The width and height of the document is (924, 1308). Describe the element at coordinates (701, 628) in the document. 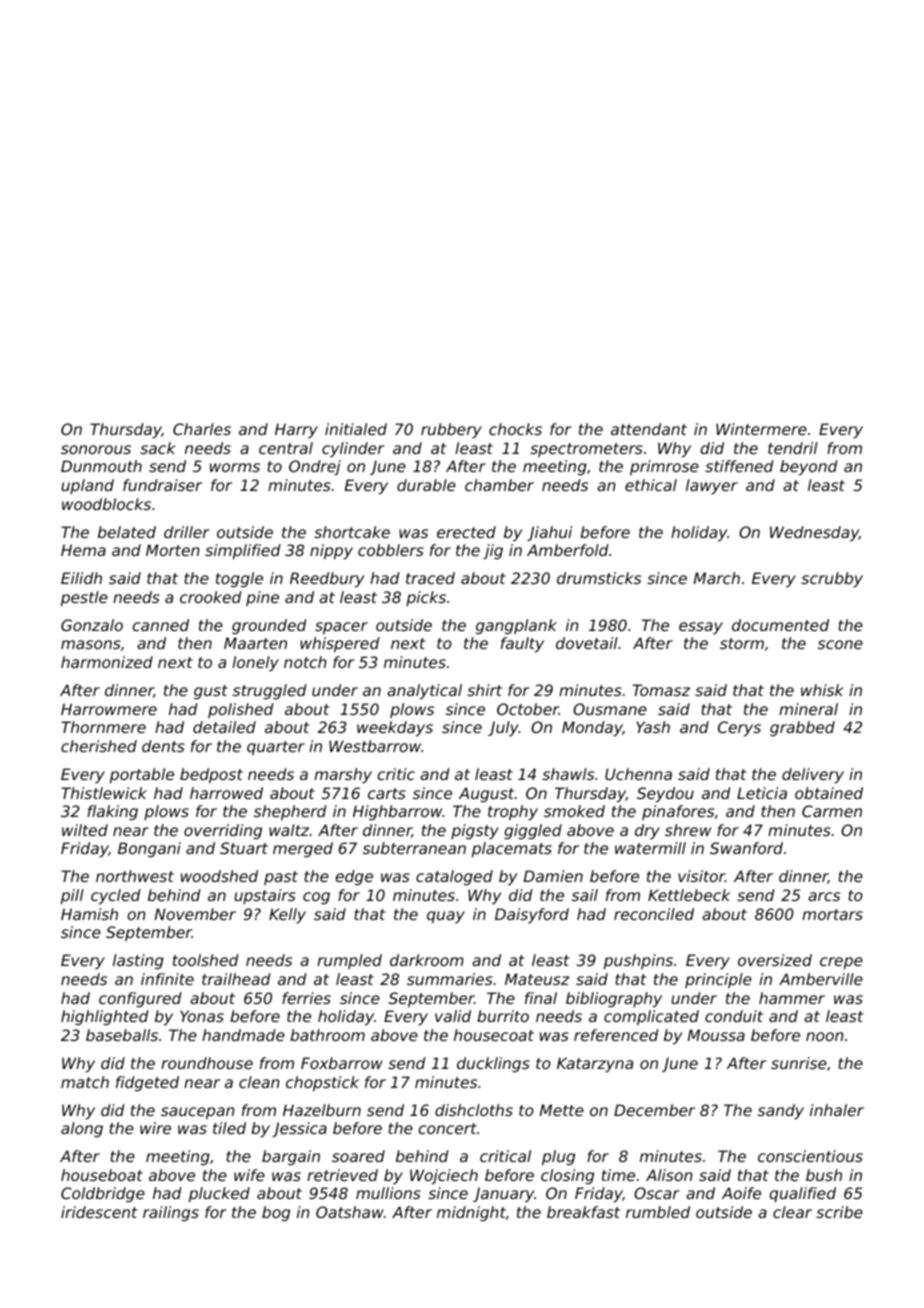

I see `essay` at that location.
